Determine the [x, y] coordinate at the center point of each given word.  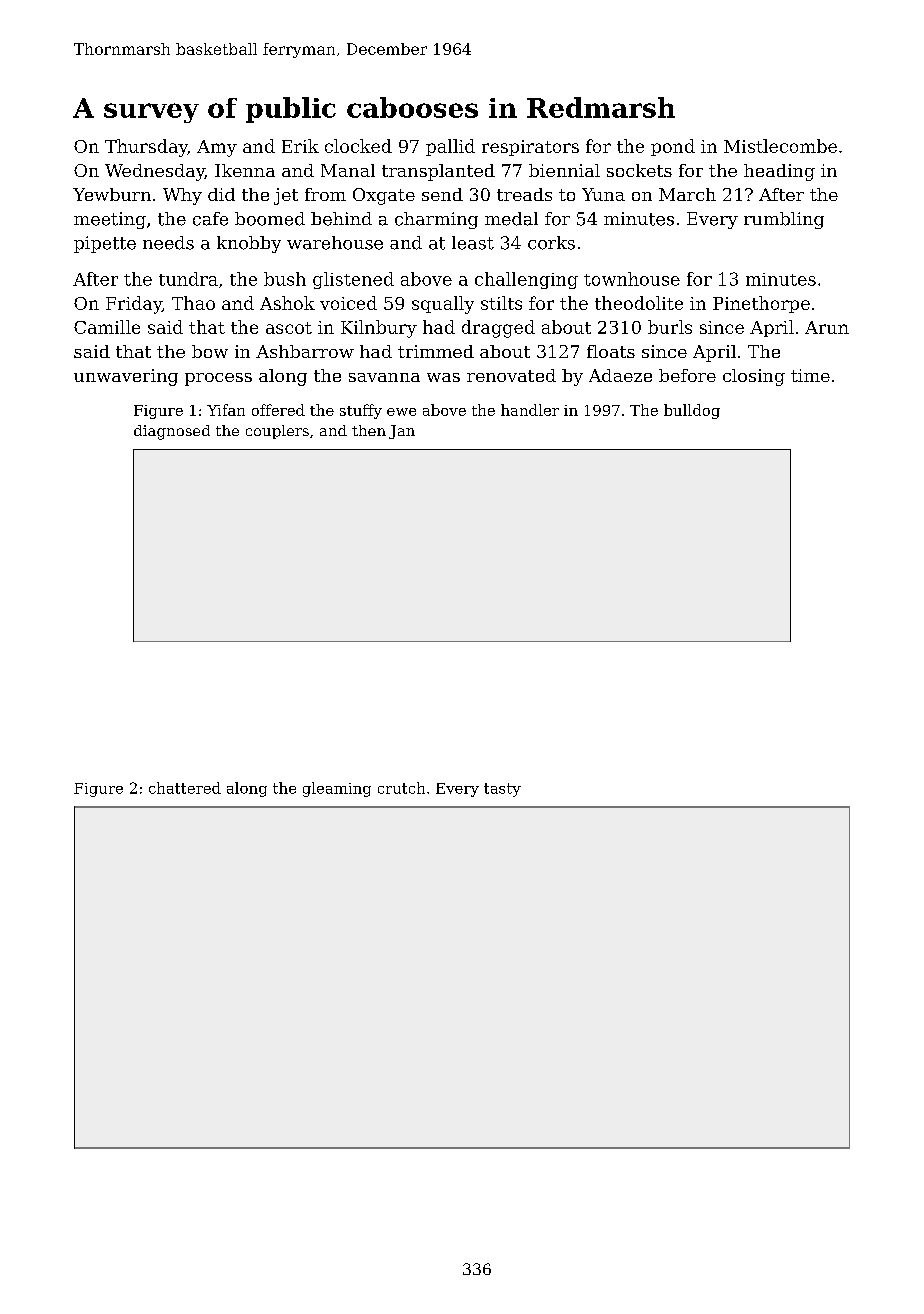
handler [530, 410]
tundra [188, 279]
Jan [402, 432]
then [369, 430]
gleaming [337, 789]
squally [443, 305]
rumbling [784, 220]
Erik [300, 146]
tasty [502, 790]
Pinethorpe [761, 304]
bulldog [692, 411]
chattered [185, 788]
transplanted [438, 172]
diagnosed [172, 432]
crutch [401, 788]
